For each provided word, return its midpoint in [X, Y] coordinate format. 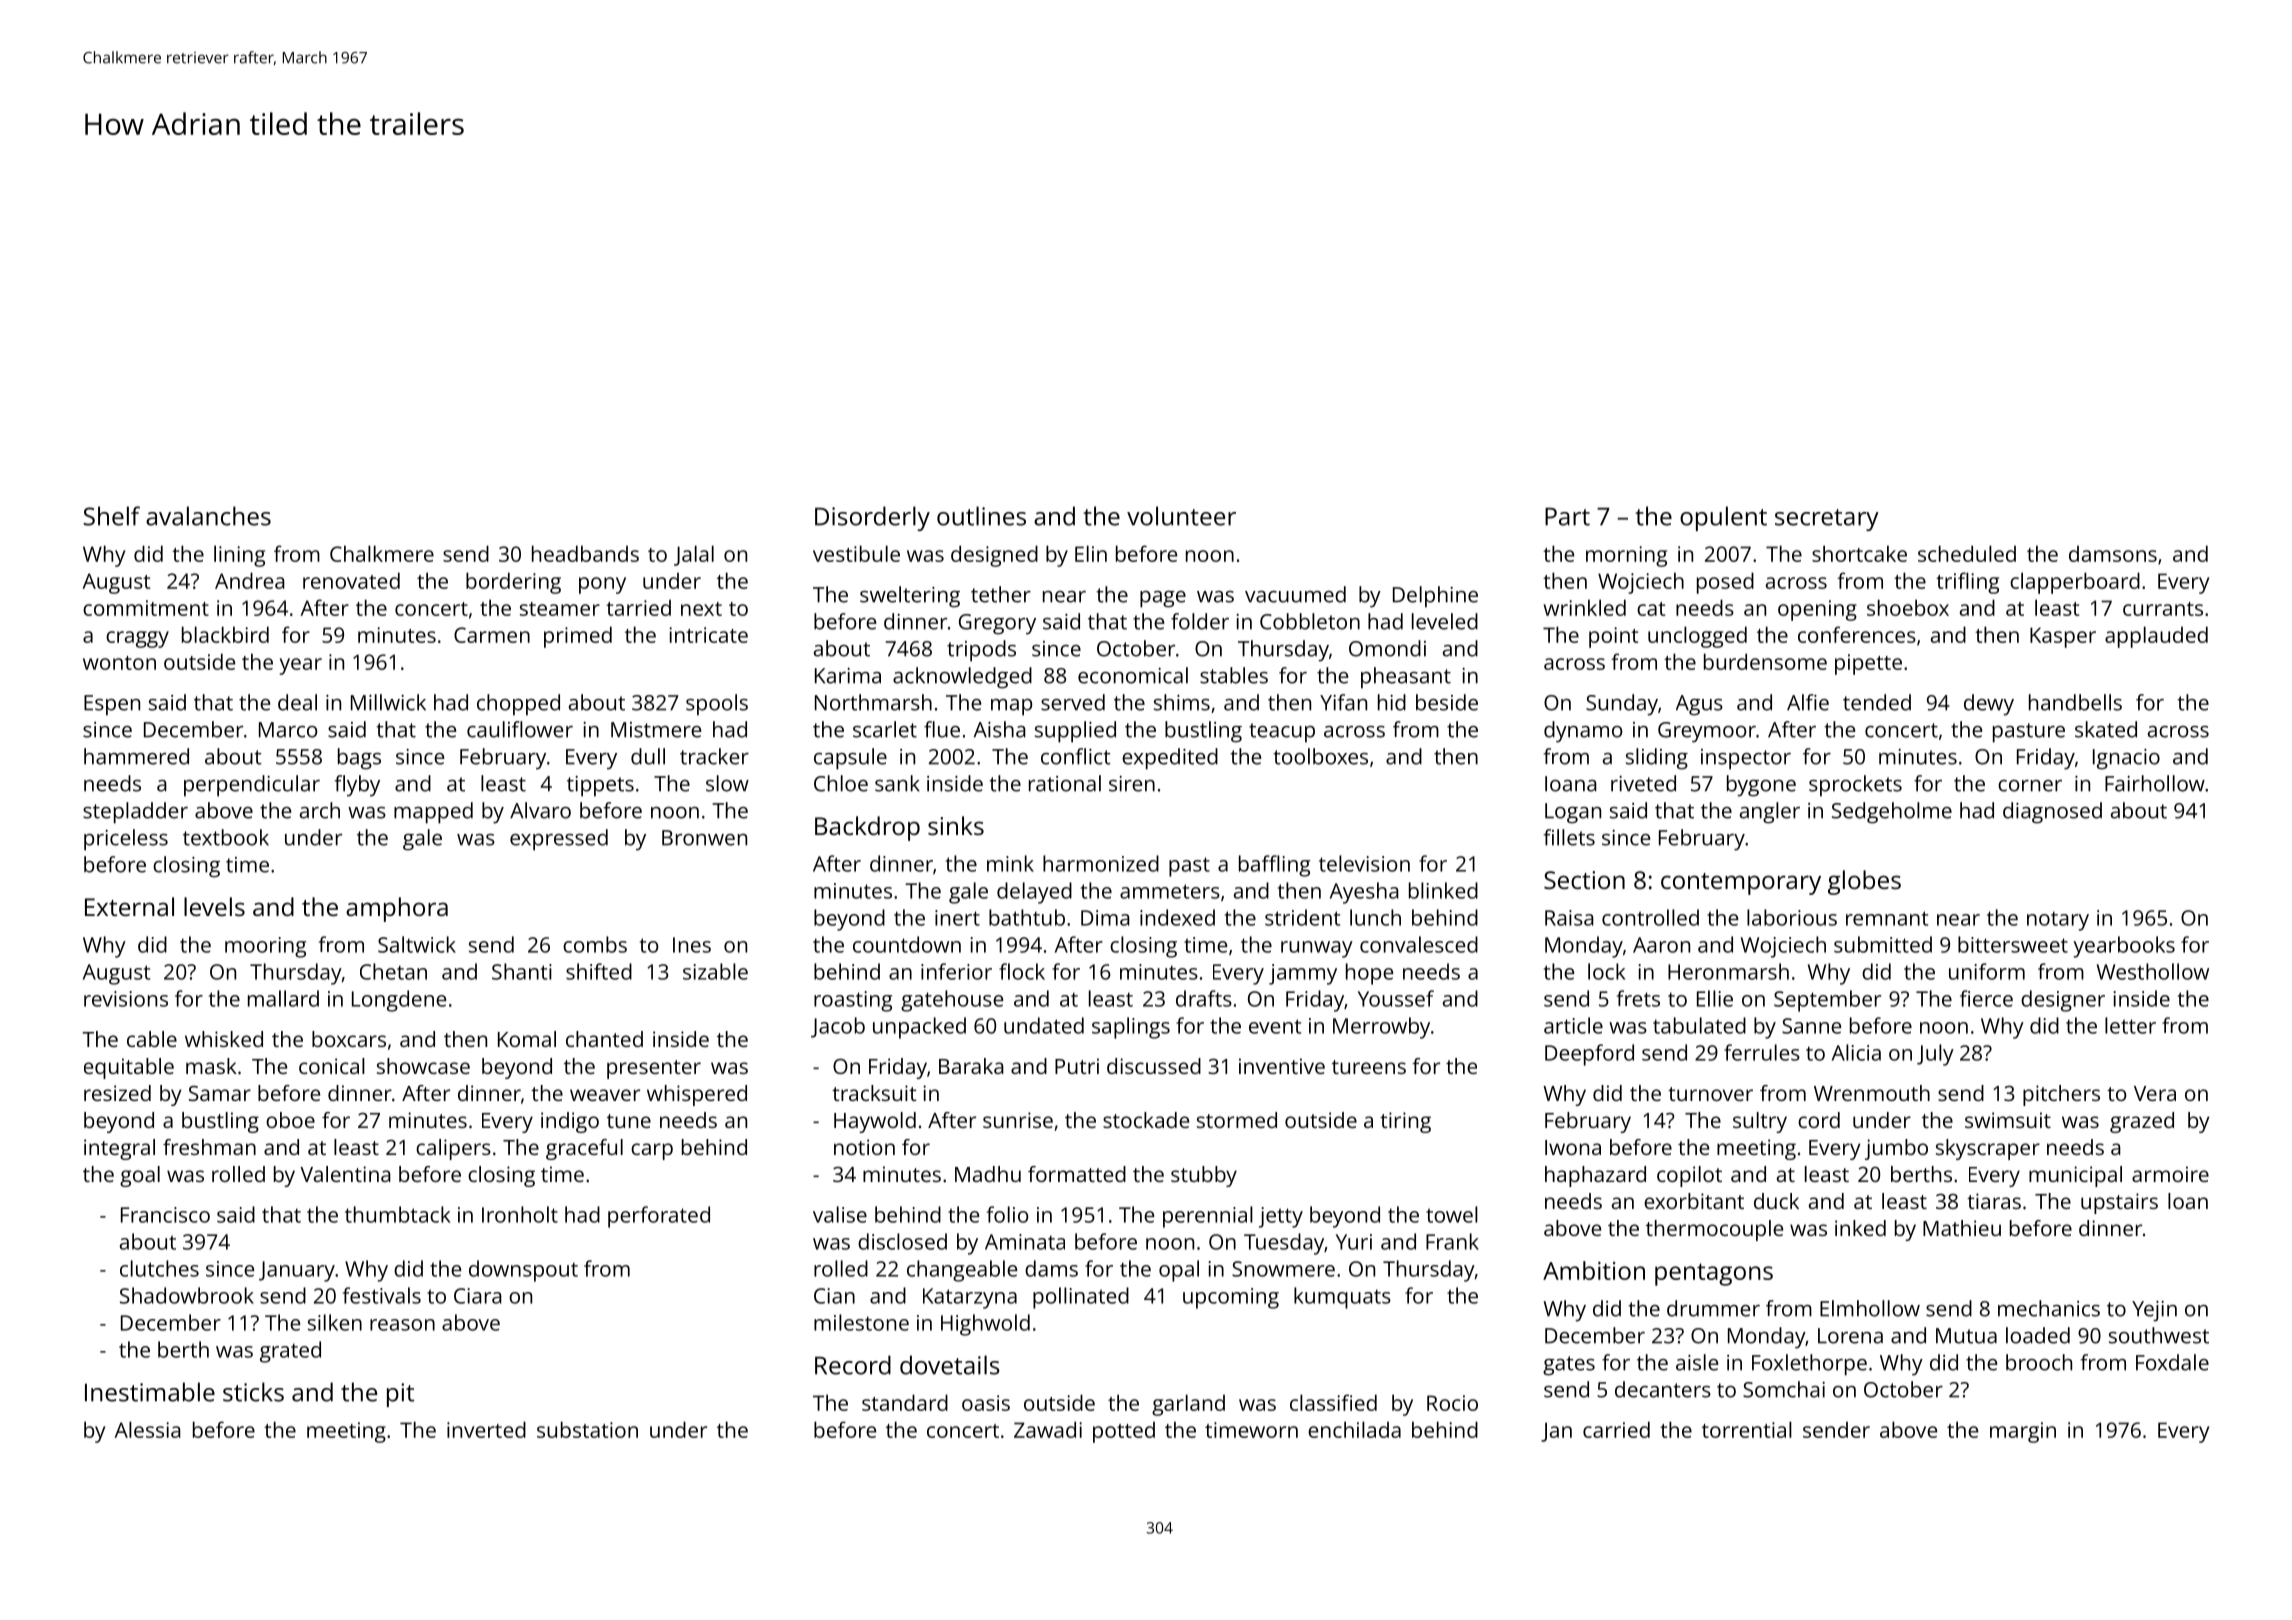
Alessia [147, 1429]
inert [957, 918]
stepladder [135, 813]
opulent [1723, 518]
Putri [1077, 1066]
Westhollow [2153, 971]
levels [214, 906]
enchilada [1354, 1429]
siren [1132, 784]
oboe [290, 1120]
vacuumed [1295, 594]
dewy [1989, 705]
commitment [146, 608]
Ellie [1715, 998]
